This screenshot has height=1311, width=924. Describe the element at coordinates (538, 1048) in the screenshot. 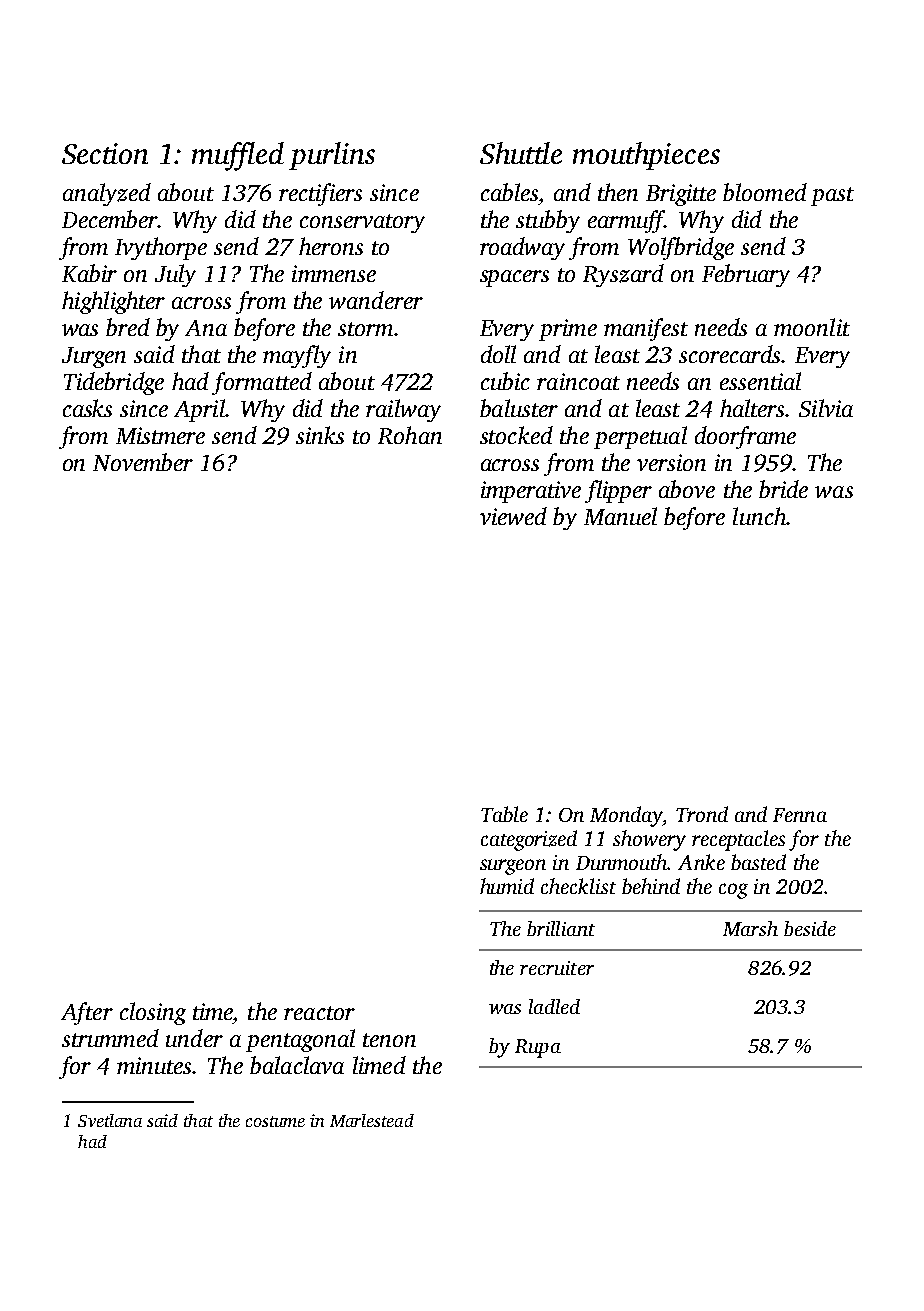

I see `Rupa` at that location.
